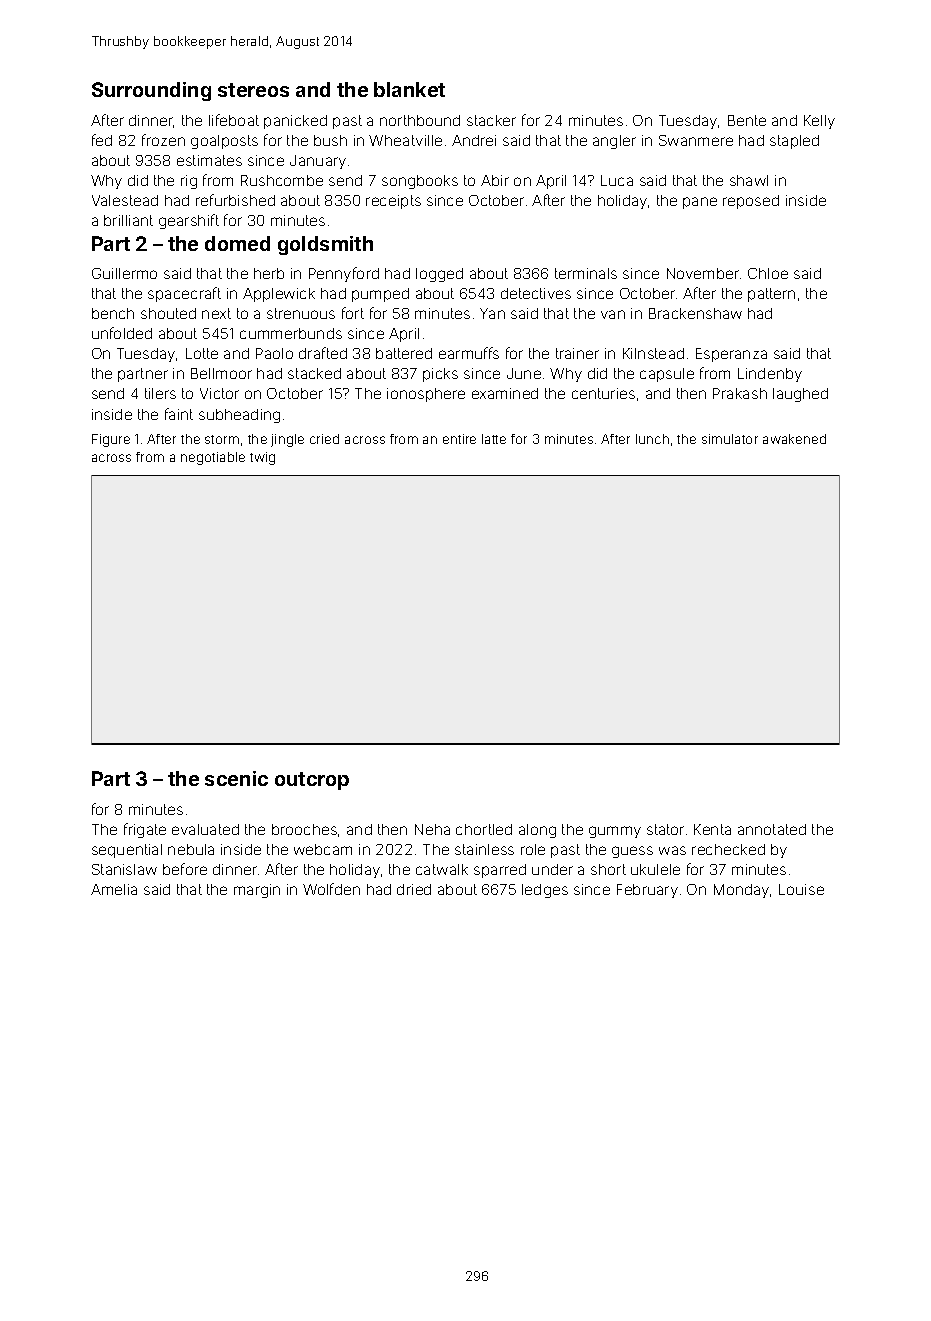 The height and width of the screenshot is (1321, 931). What do you see at coordinates (236, 778) in the screenshot?
I see `scenic` at bounding box center [236, 778].
